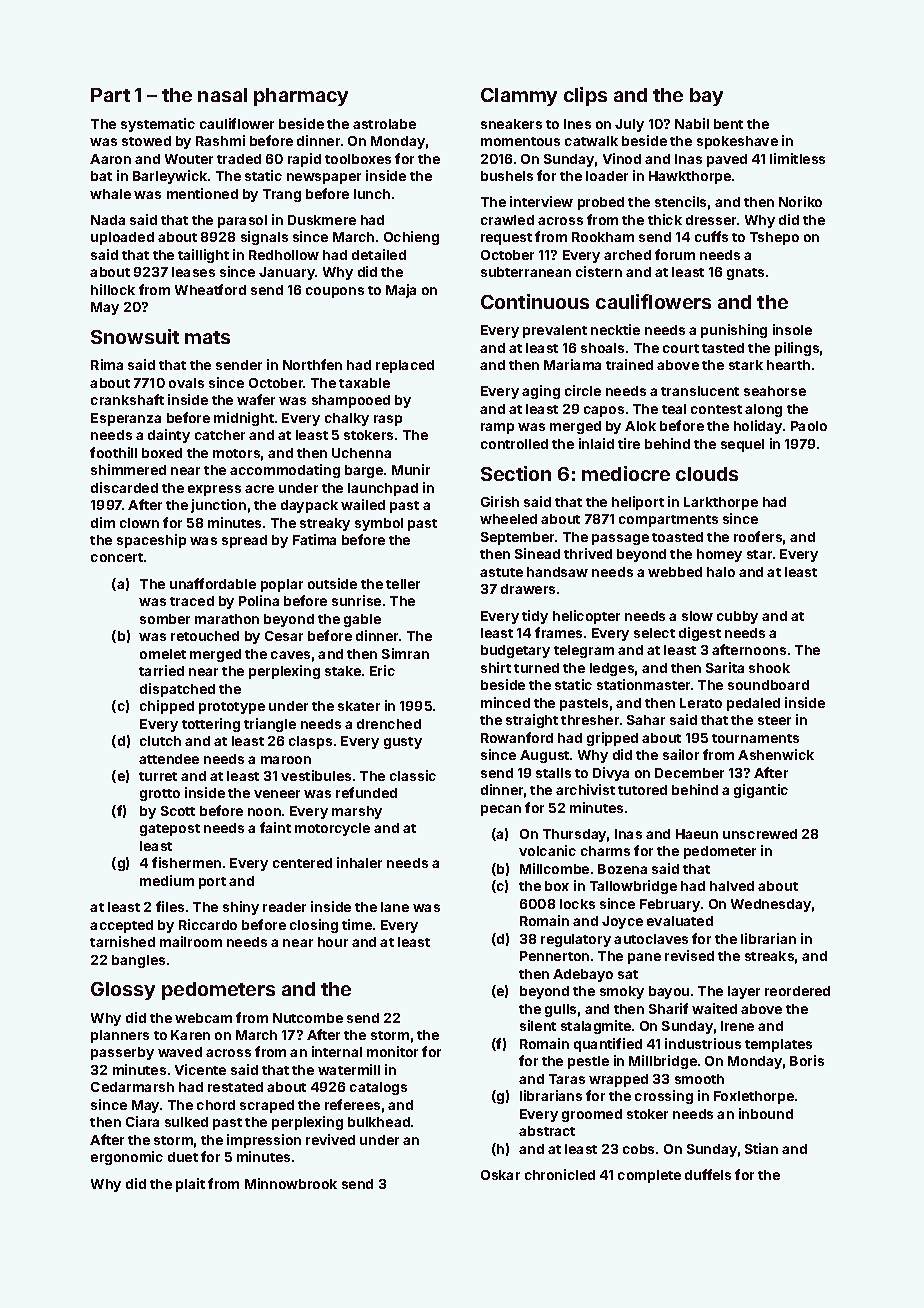  I want to click on Continuous, so click(535, 301).
